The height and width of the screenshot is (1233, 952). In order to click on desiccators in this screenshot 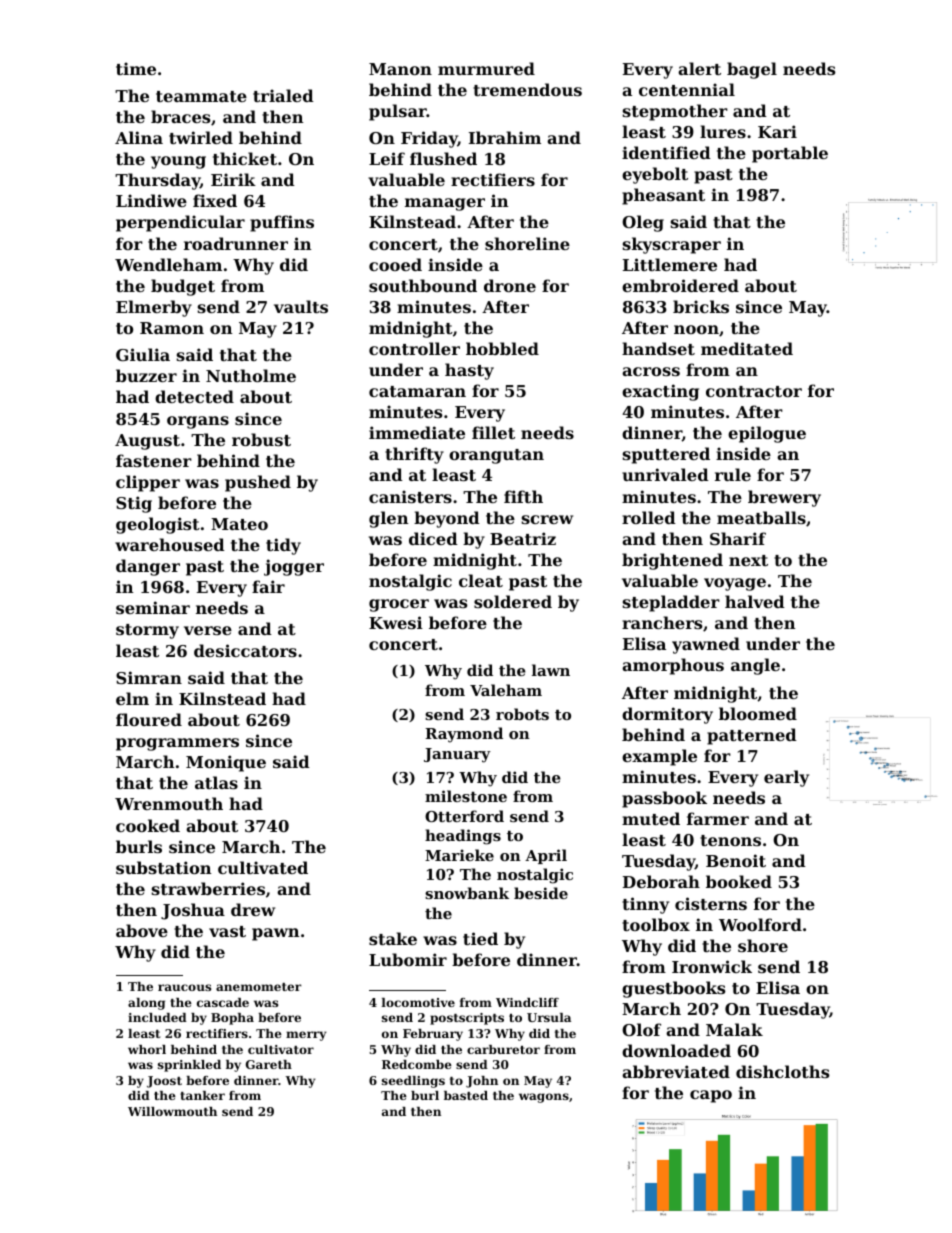, I will do `click(245, 650)`.
